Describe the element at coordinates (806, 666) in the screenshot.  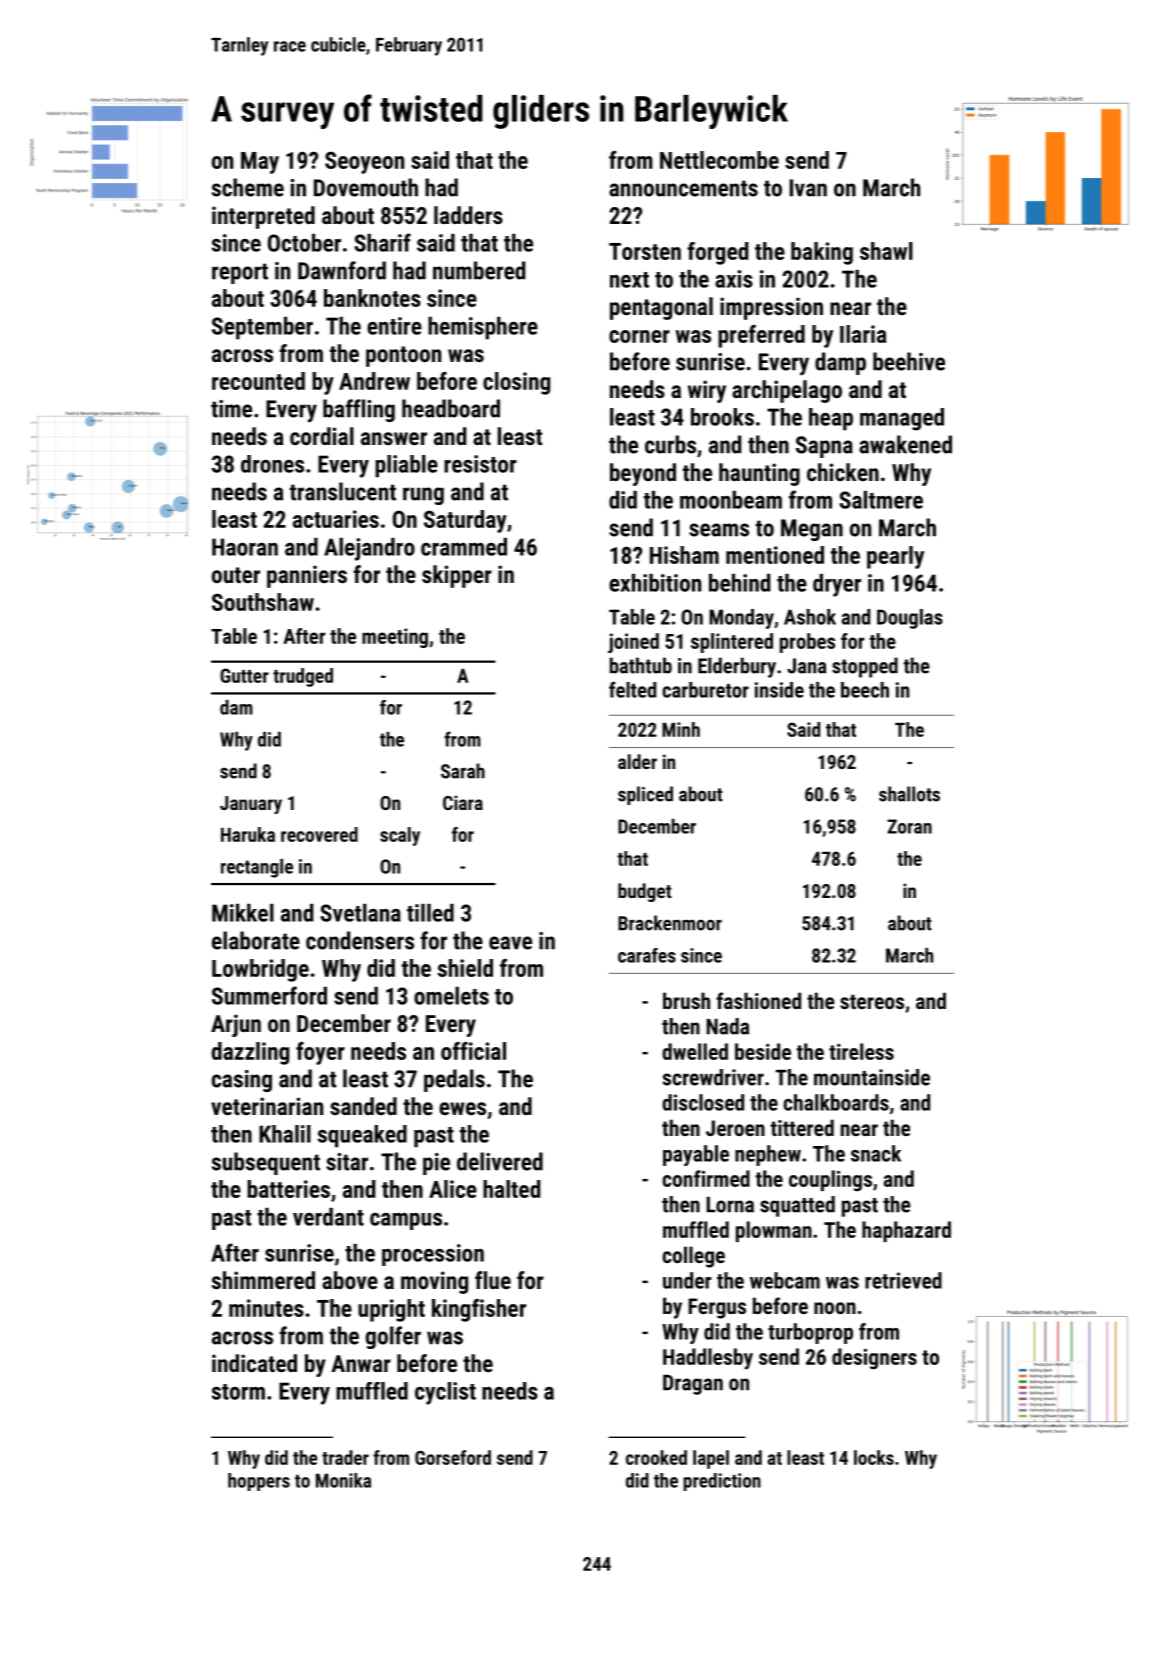
I see `Jana` at that location.
